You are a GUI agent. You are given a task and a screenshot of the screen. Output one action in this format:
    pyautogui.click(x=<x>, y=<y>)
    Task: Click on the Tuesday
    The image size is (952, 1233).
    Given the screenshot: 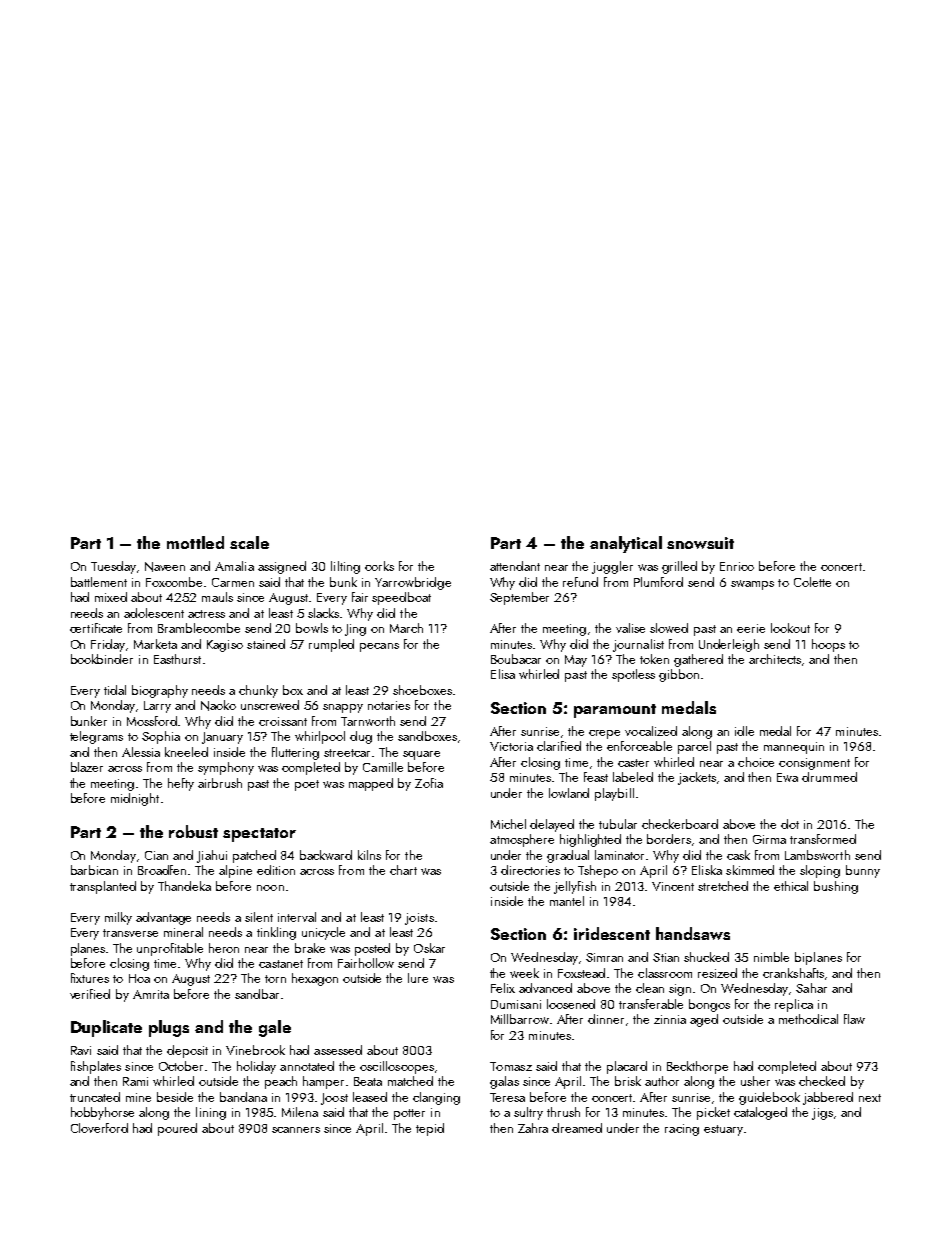 What is the action you would take?
    pyautogui.click(x=113, y=567)
